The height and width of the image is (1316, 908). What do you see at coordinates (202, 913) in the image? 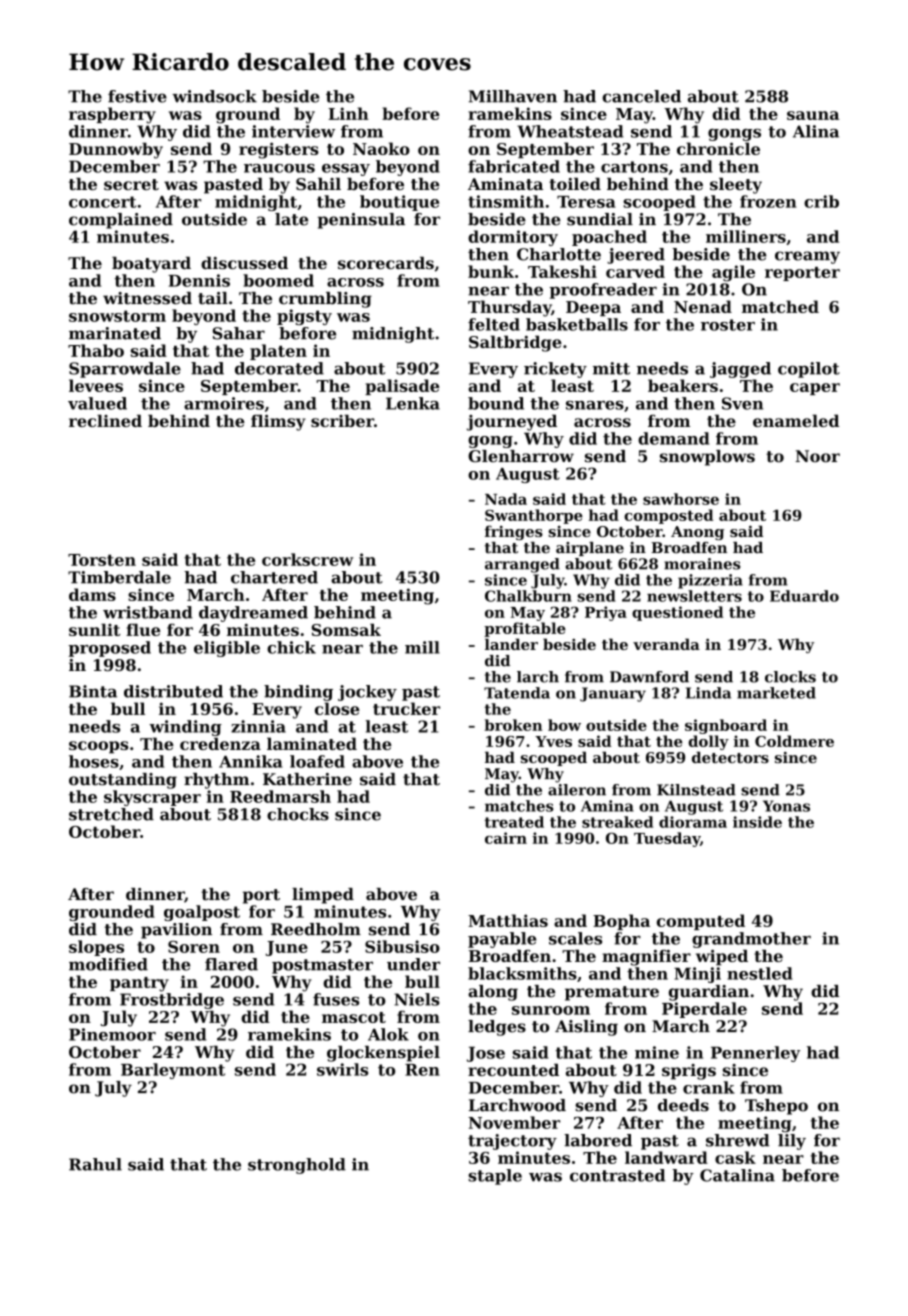
I see `goalpost` at bounding box center [202, 913].
